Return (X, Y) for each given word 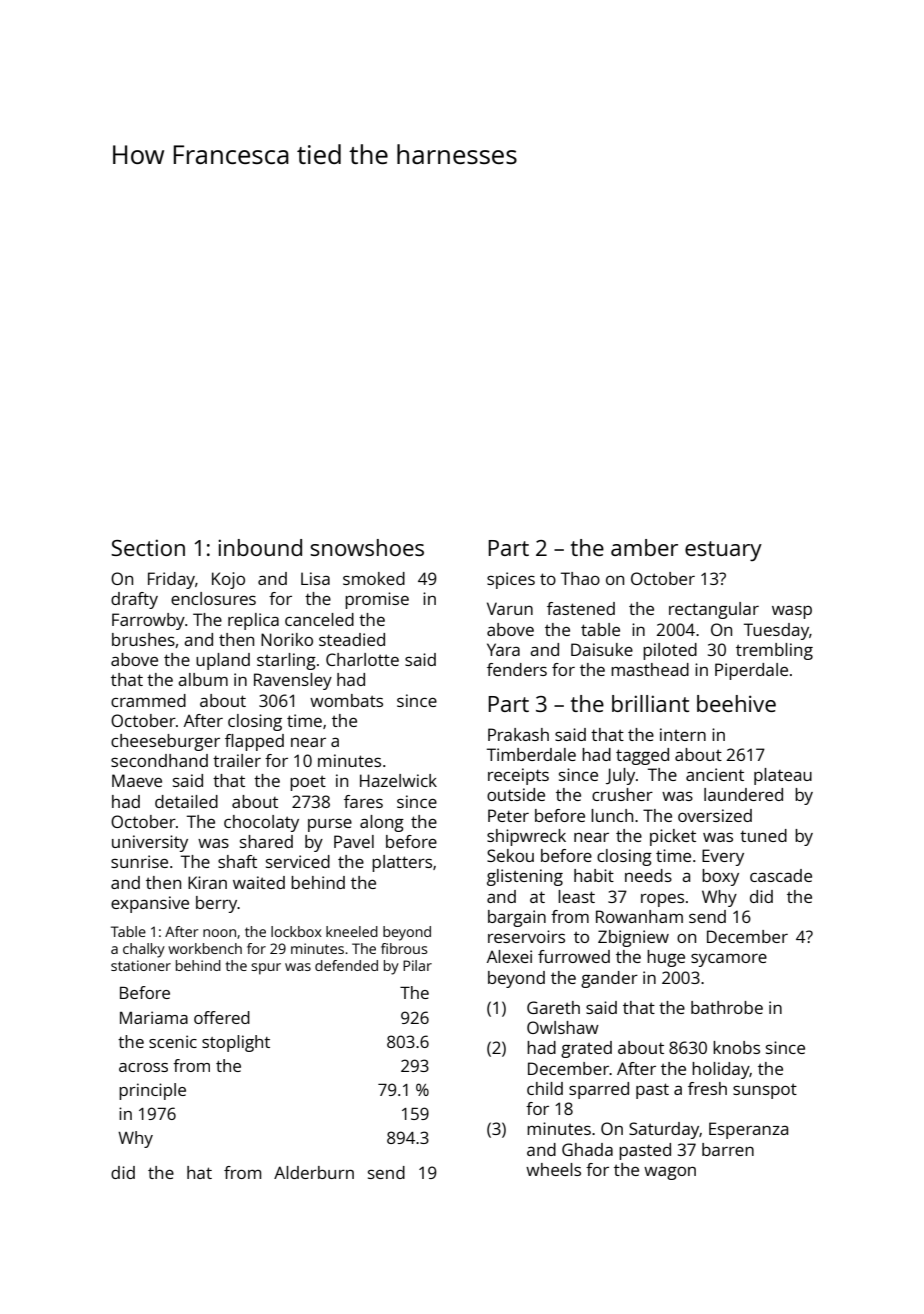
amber (644, 547)
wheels (553, 1169)
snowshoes (367, 547)
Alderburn (314, 1172)
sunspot (765, 1091)
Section (148, 547)
